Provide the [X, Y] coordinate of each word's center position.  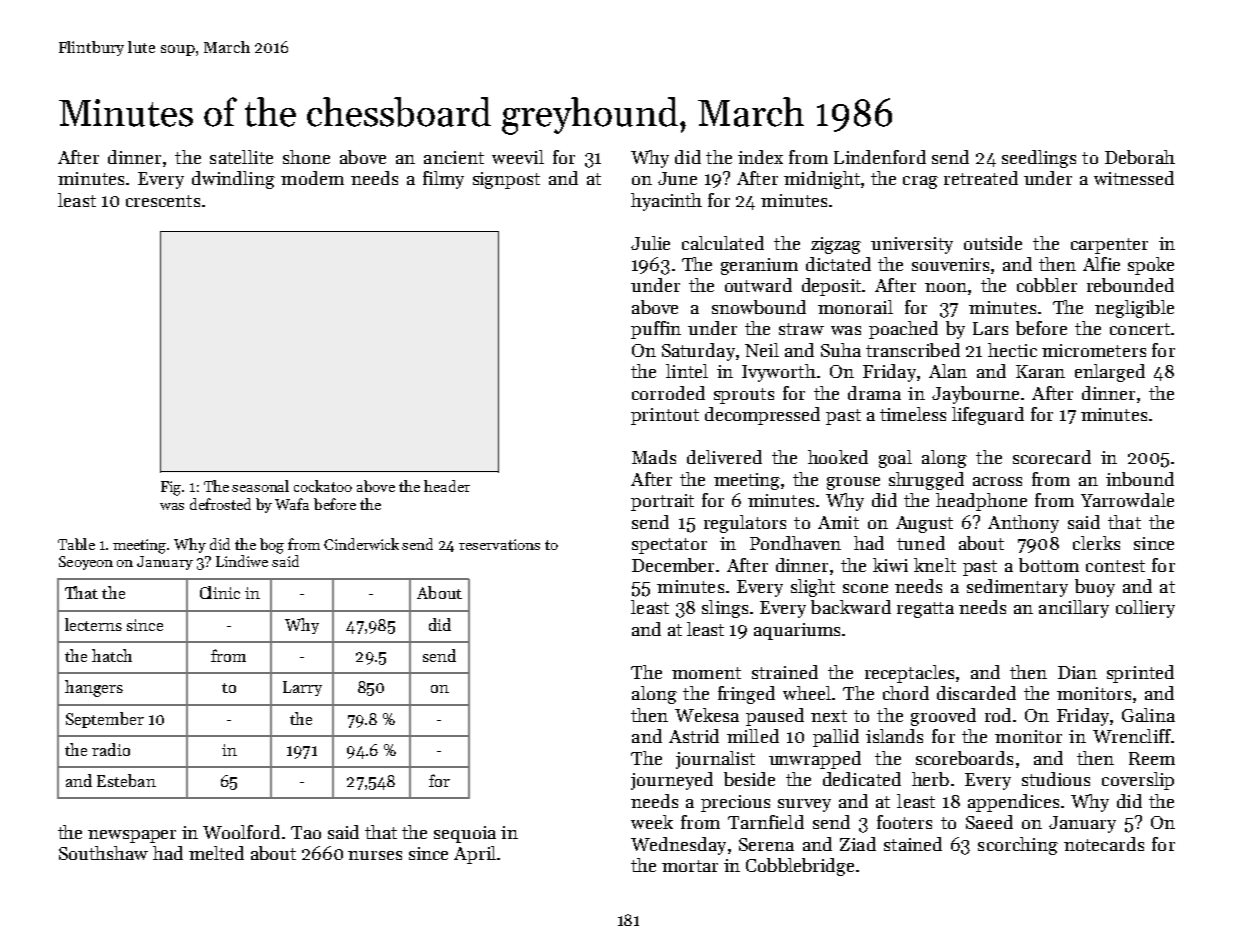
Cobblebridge [800, 867]
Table [76, 544]
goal [895, 459]
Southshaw [103, 853]
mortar [690, 866]
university [912, 245]
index [760, 157]
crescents [163, 201]
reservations [499, 544]
